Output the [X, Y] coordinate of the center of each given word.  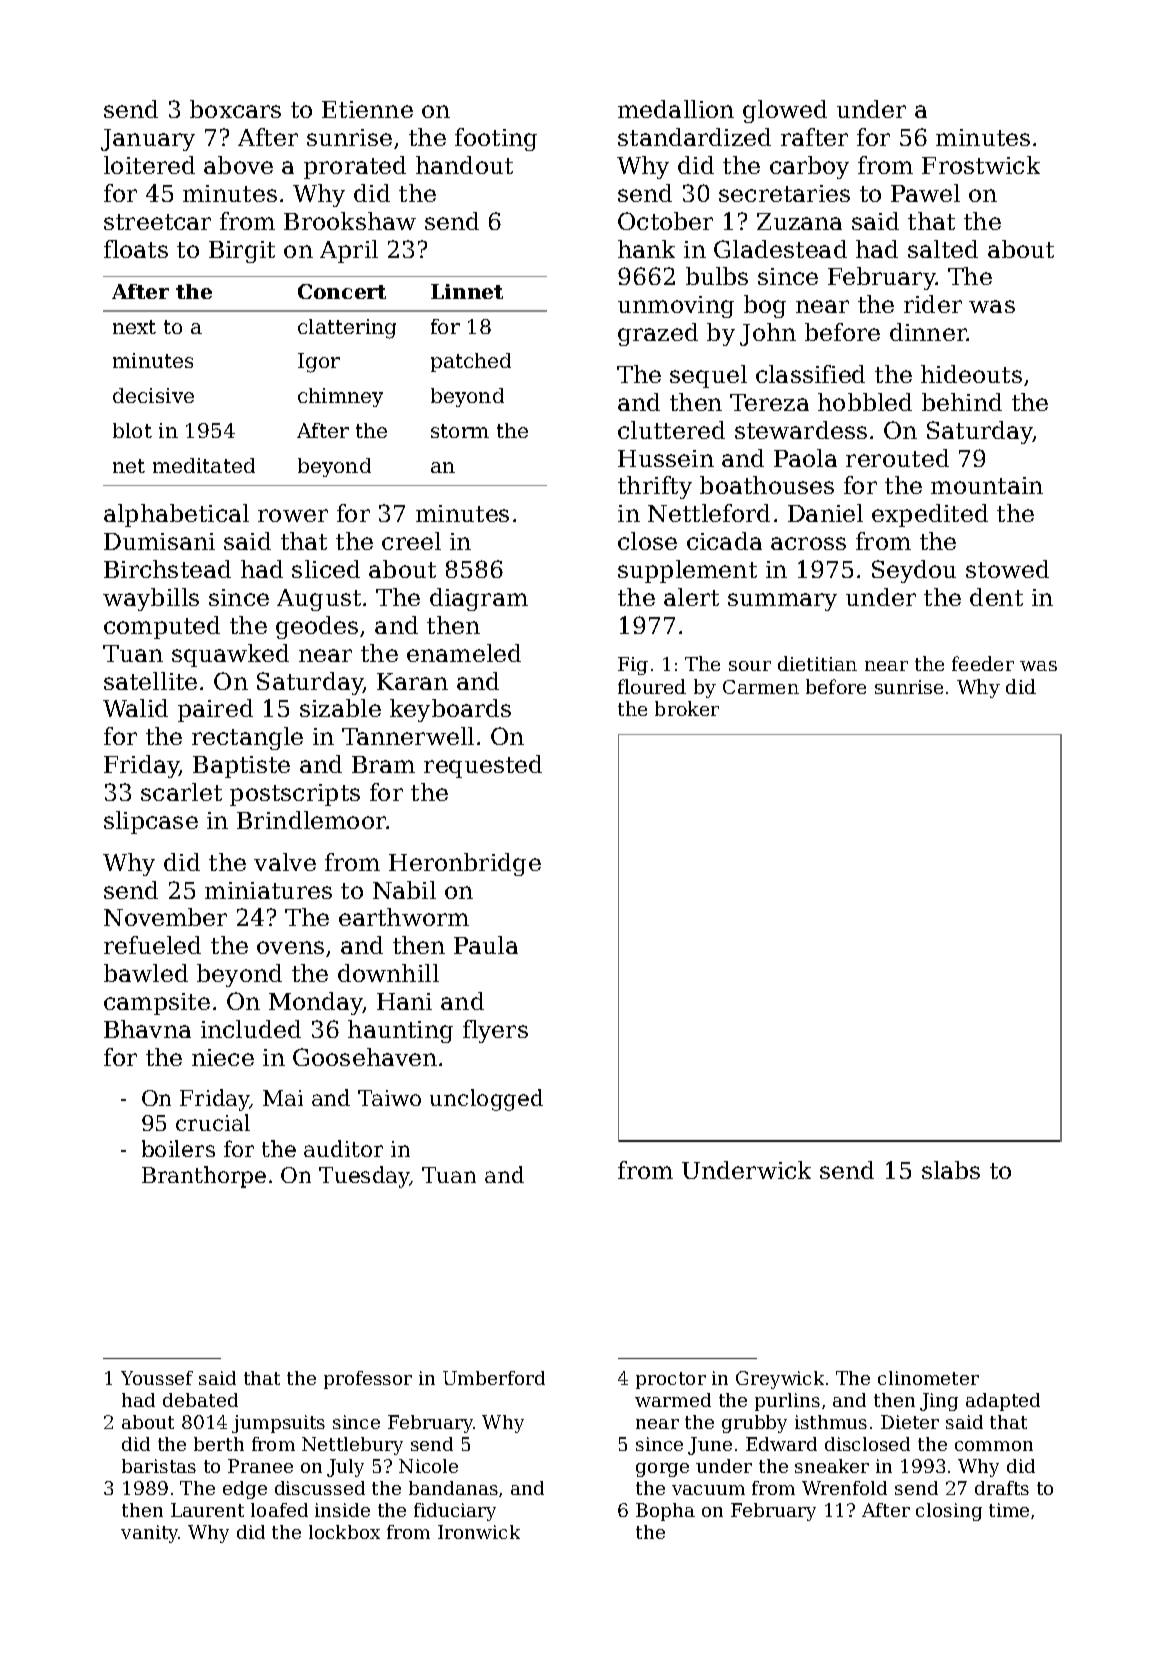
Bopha [665, 1512]
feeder [983, 663]
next [134, 327]
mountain [987, 485]
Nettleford [709, 513]
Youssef [157, 1378]
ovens [290, 947]
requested [483, 766]
